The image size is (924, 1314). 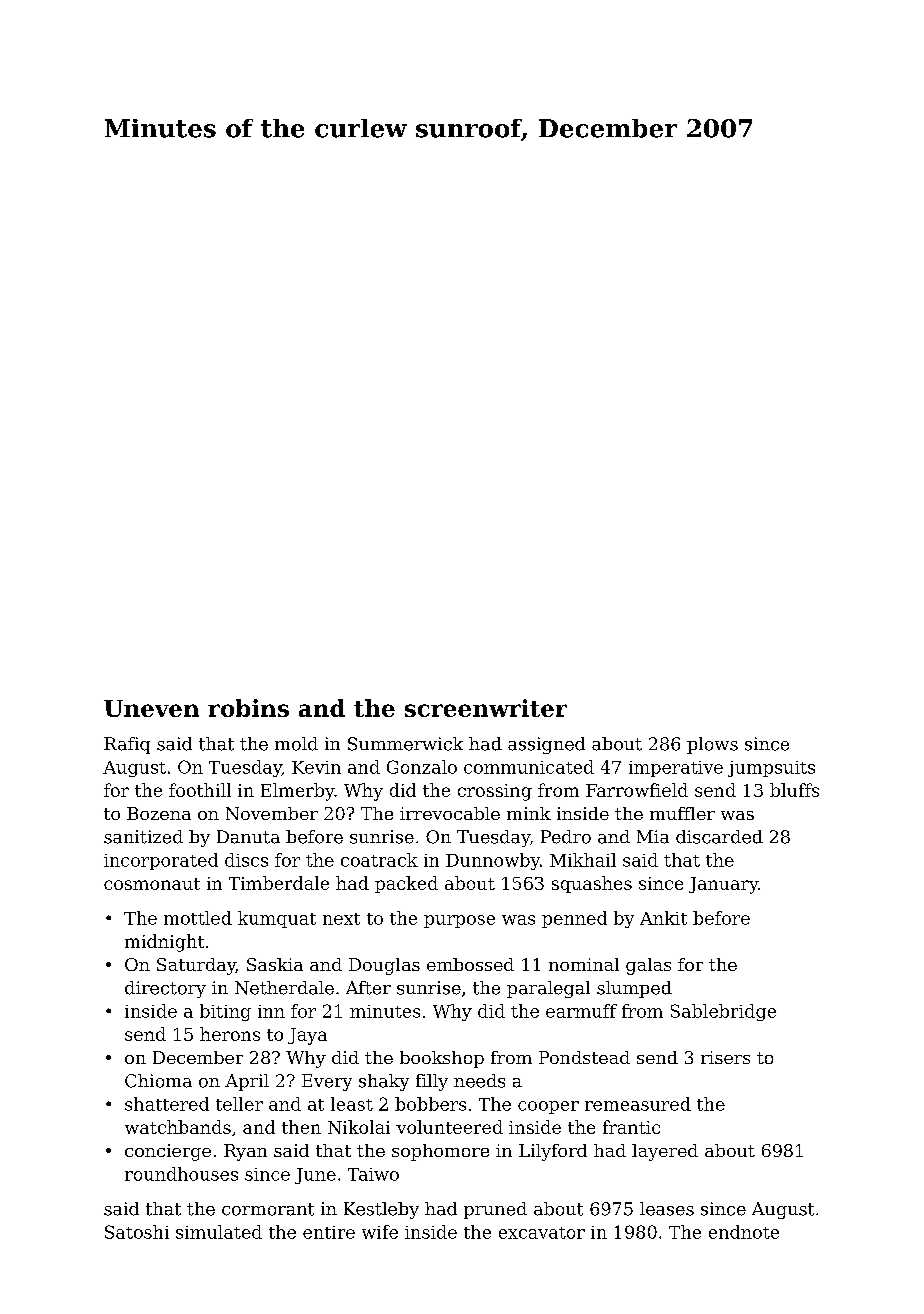 What do you see at coordinates (296, 744) in the page?
I see `mold` at bounding box center [296, 744].
